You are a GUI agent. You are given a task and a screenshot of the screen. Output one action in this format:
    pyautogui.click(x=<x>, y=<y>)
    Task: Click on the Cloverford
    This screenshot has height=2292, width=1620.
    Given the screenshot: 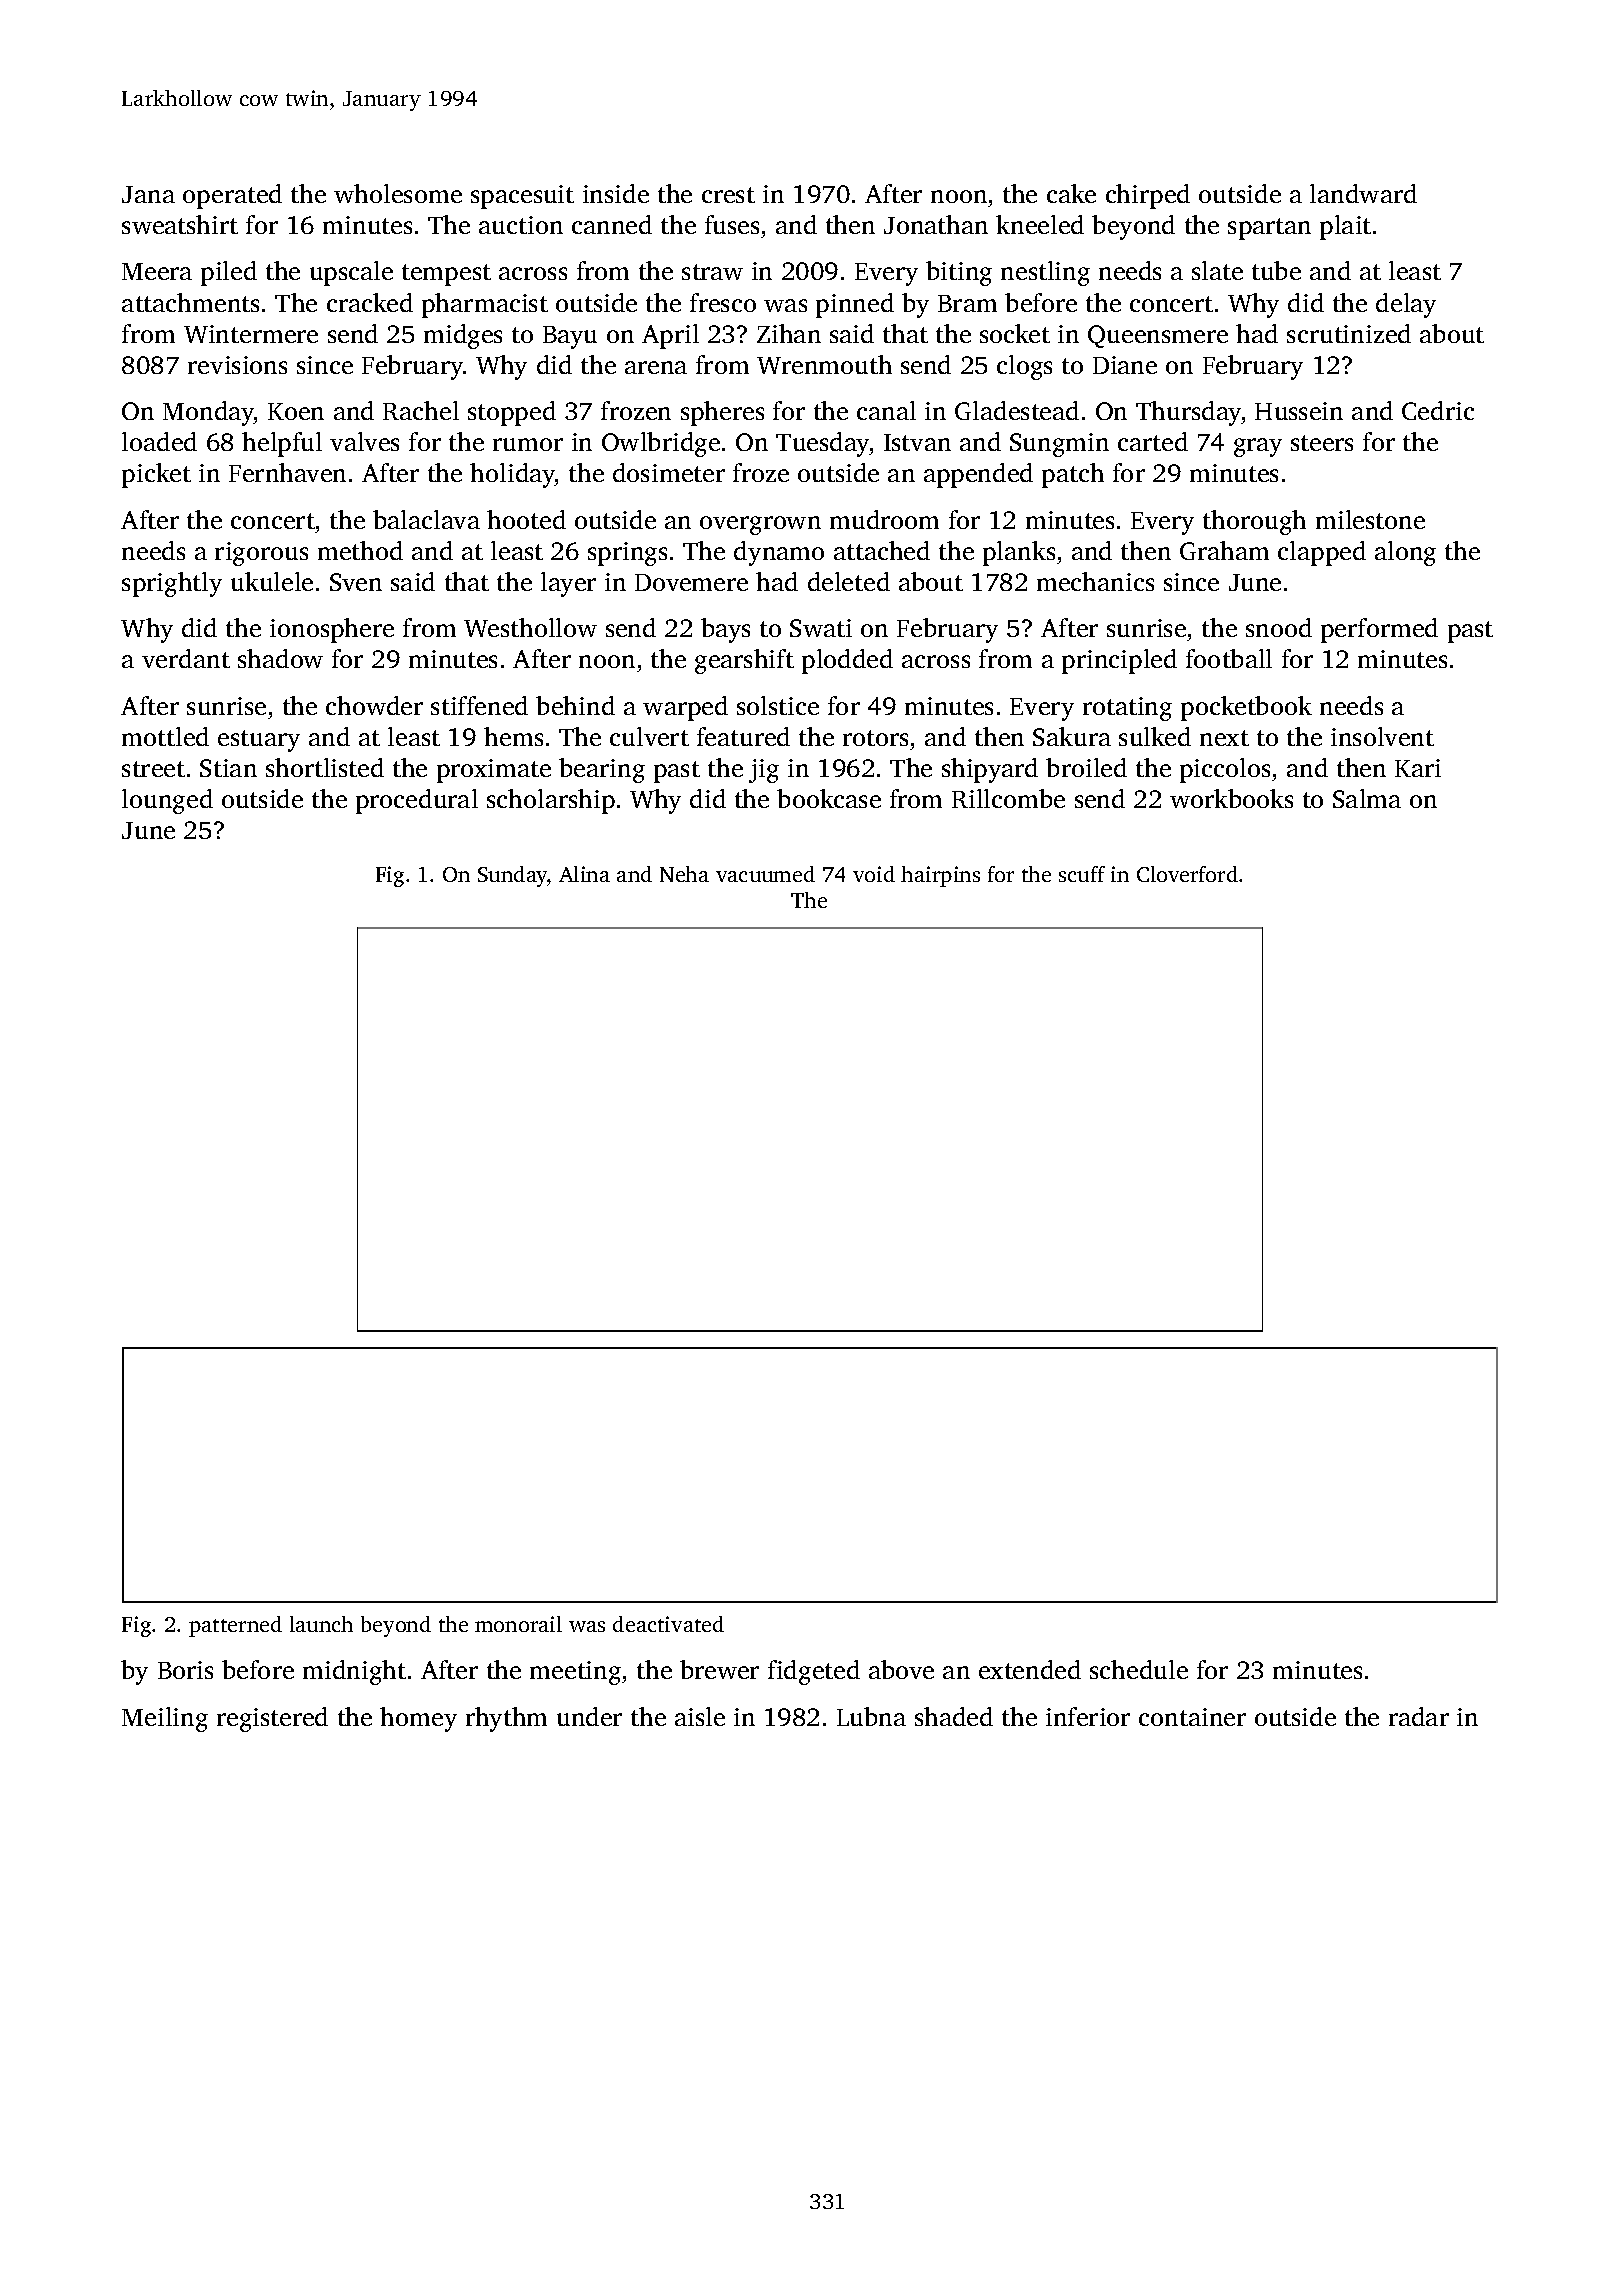 What is the action you would take?
    pyautogui.click(x=1187, y=874)
